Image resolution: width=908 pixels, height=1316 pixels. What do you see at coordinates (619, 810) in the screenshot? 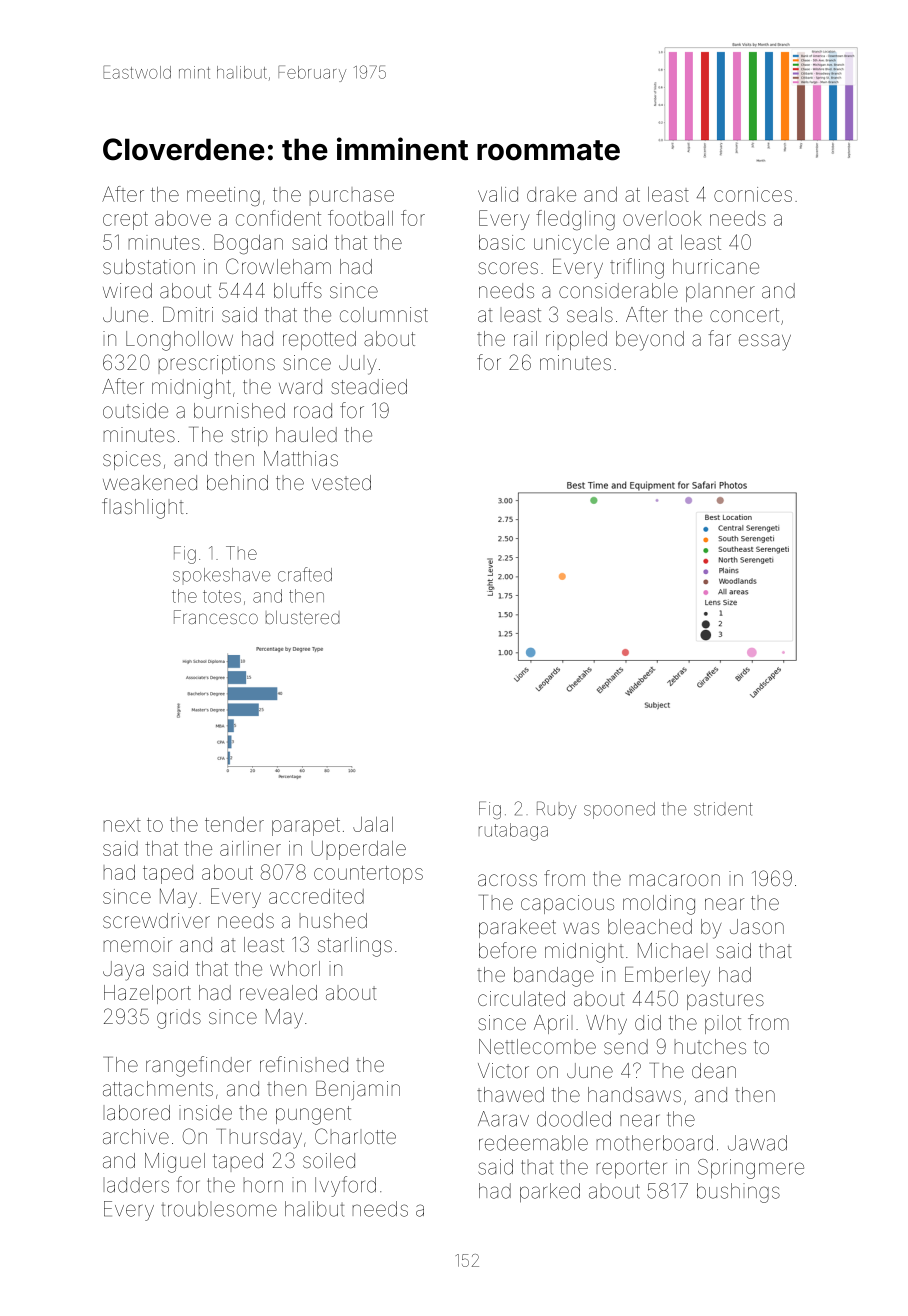
I see `spooned` at bounding box center [619, 810].
